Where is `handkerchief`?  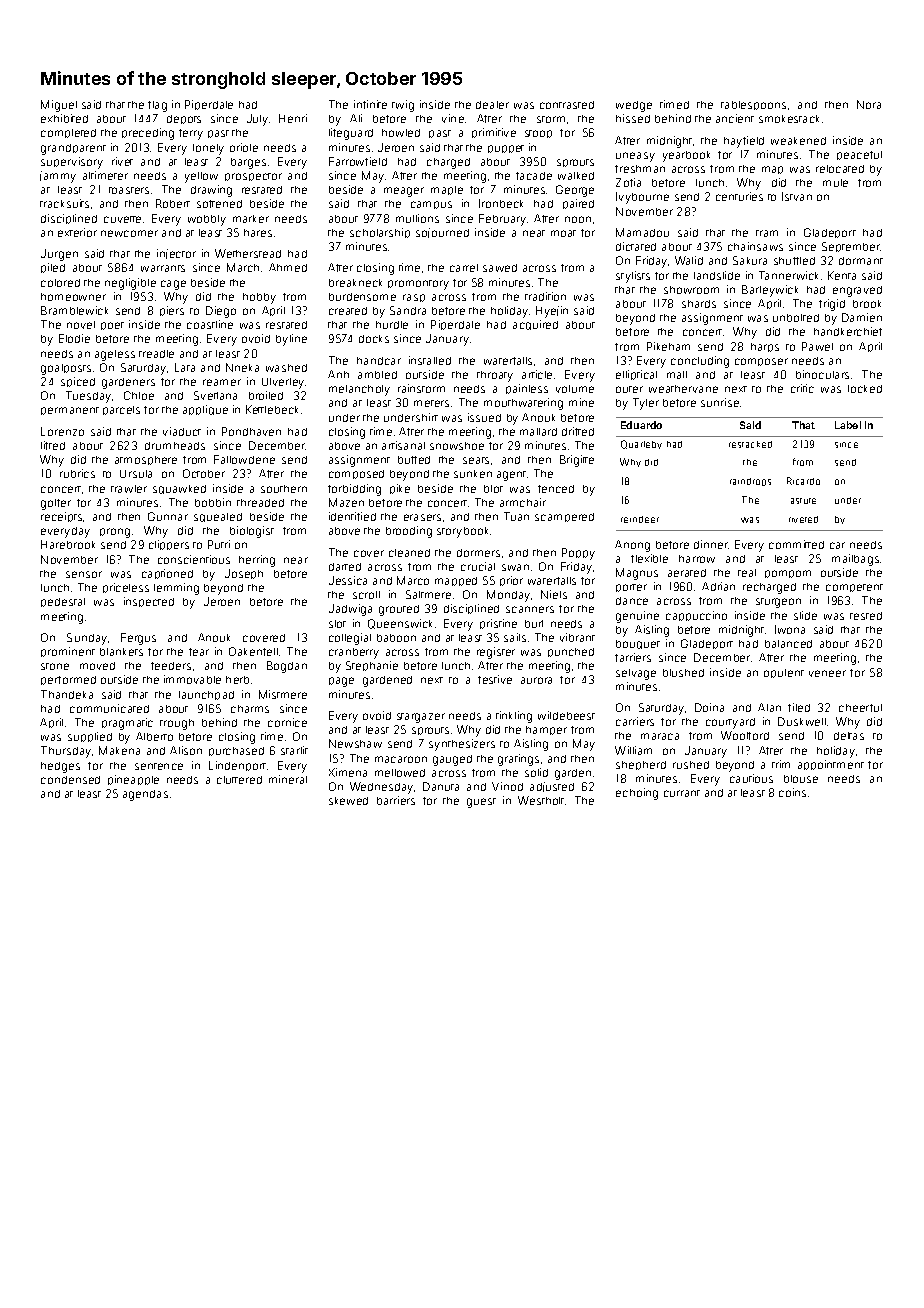 handkerchief is located at coordinates (848, 331).
